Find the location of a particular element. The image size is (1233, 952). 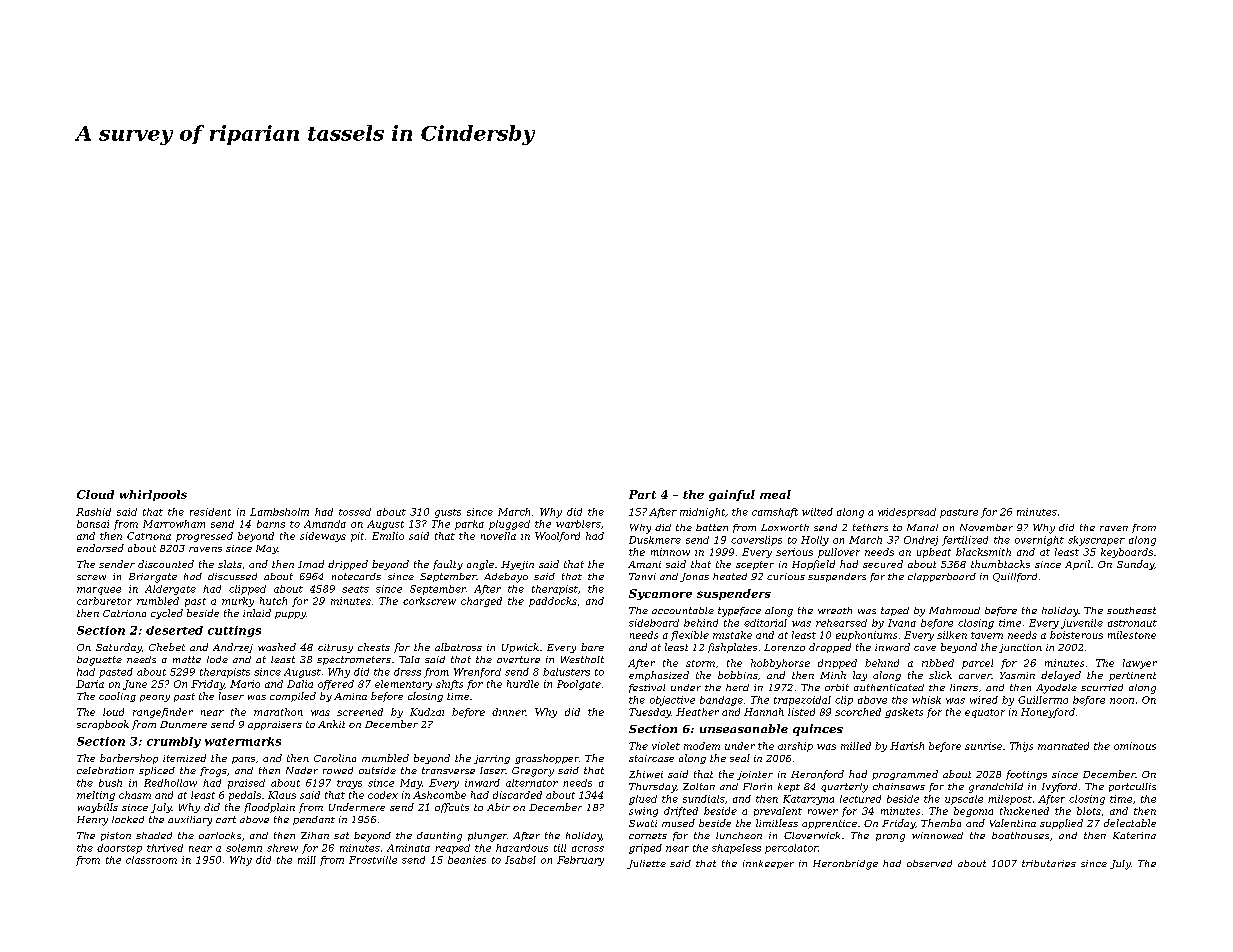

marinated is located at coordinates (1063, 746).
